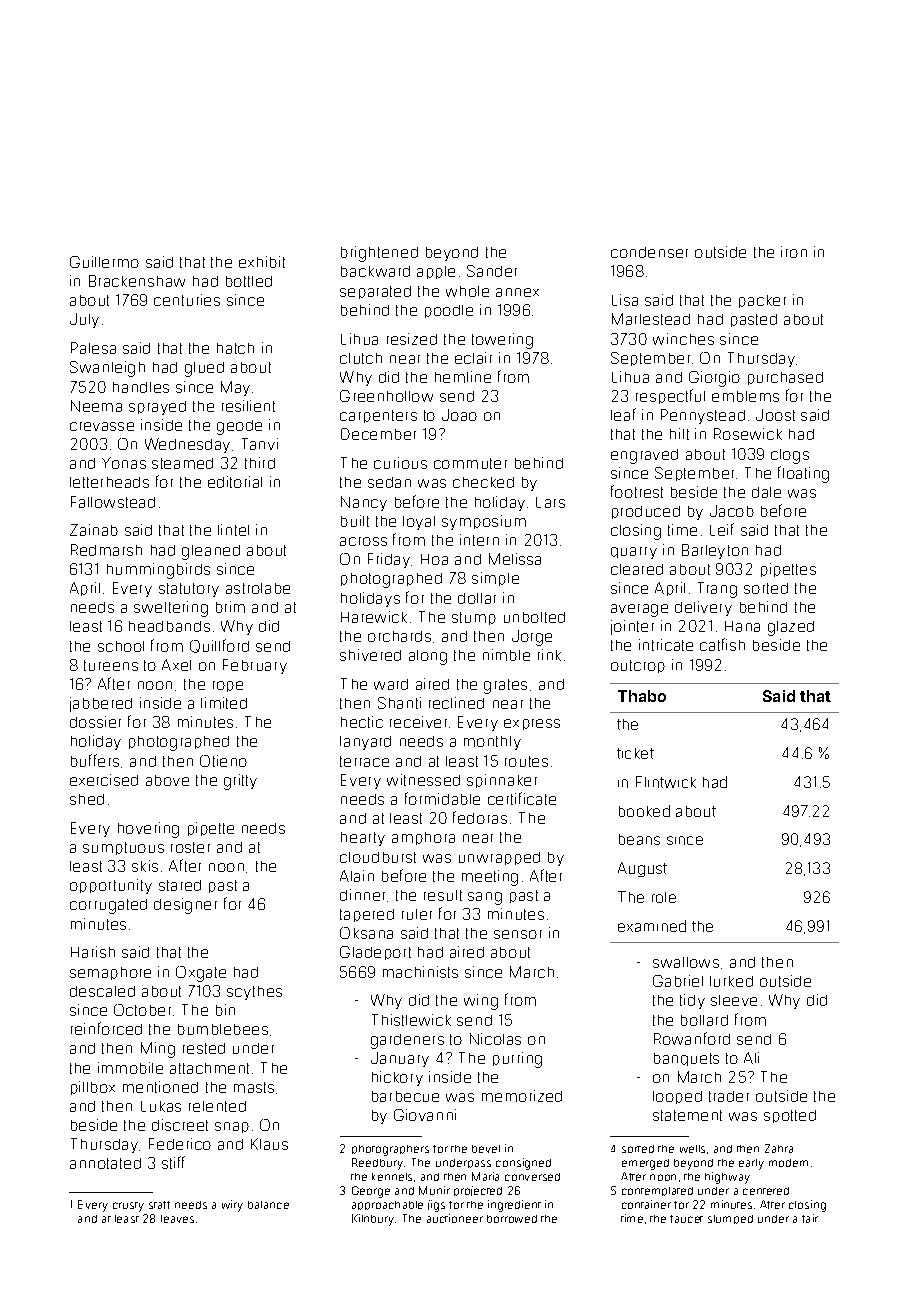  I want to click on built, so click(355, 521).
